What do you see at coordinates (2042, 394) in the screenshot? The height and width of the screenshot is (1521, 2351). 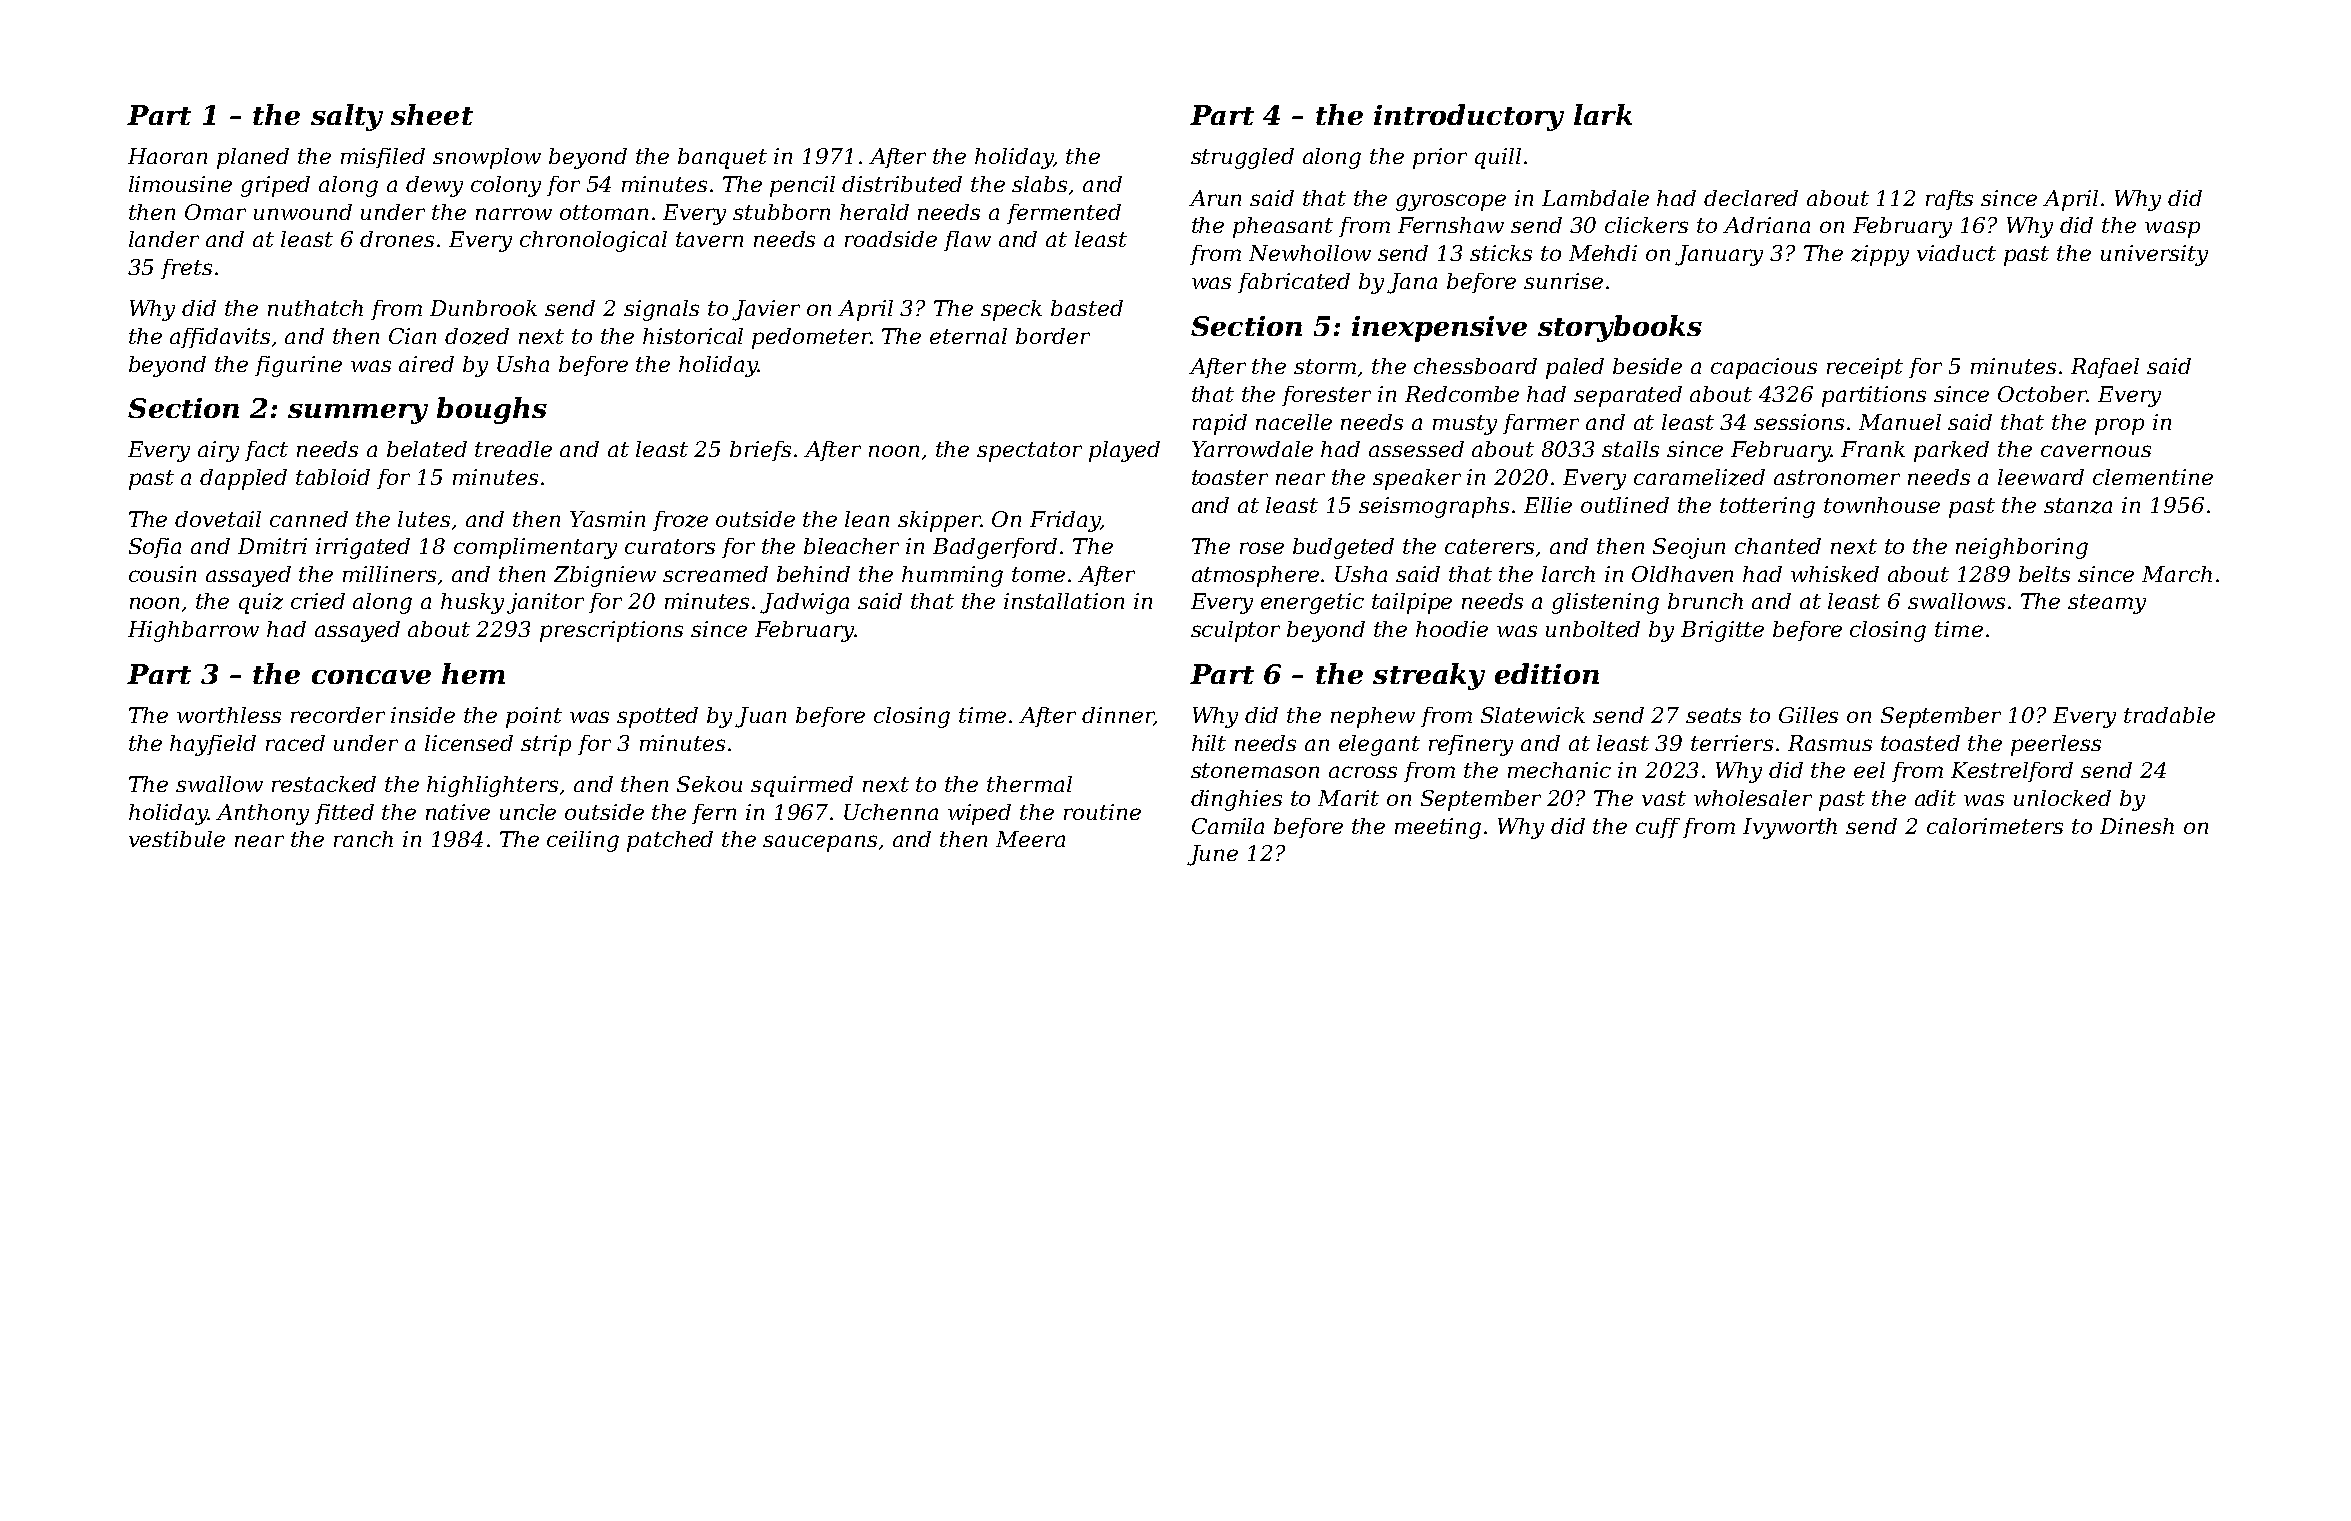 I see `October` at bounding box center [2042, 394].
